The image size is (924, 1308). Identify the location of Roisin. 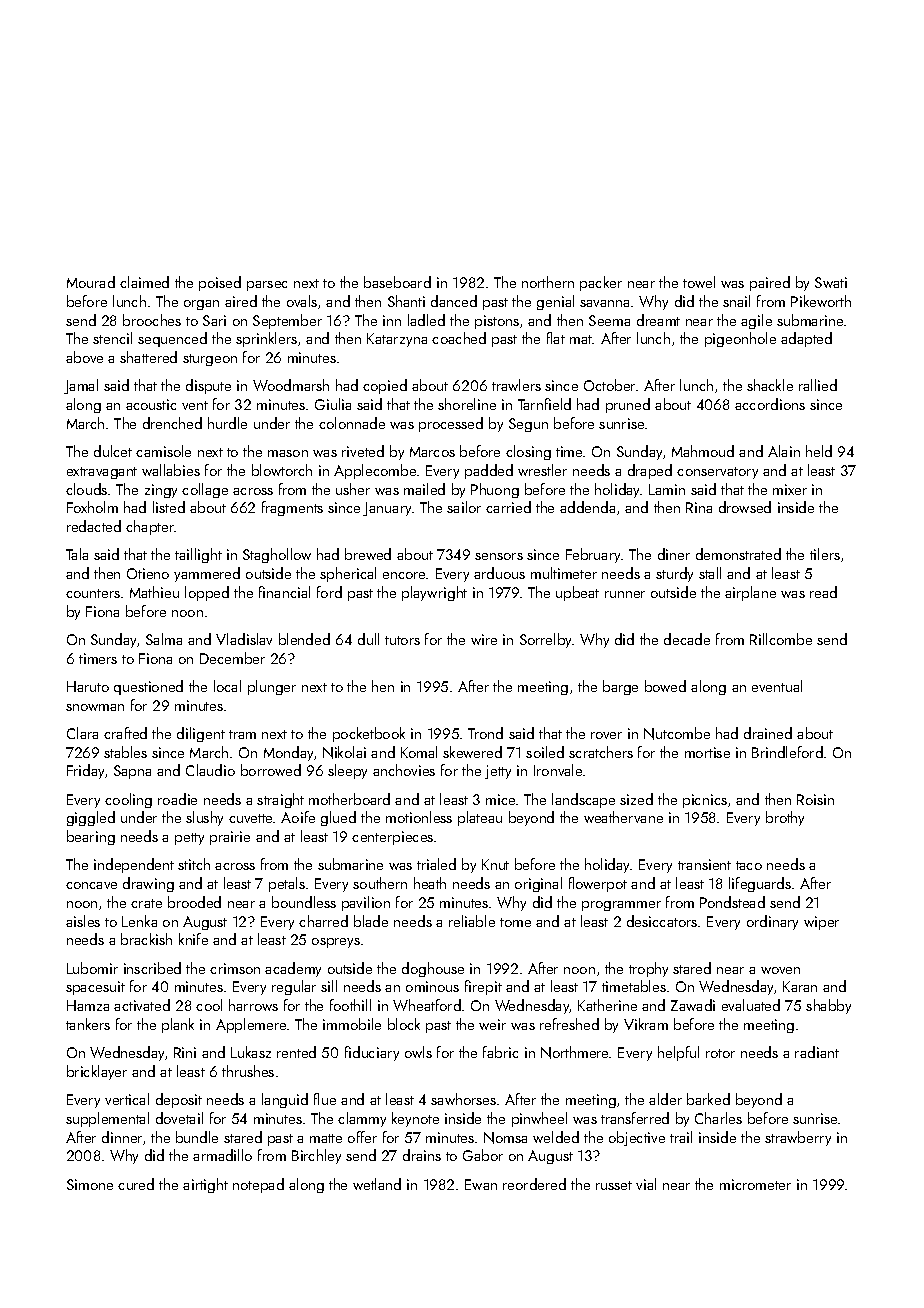
(815, 799).
